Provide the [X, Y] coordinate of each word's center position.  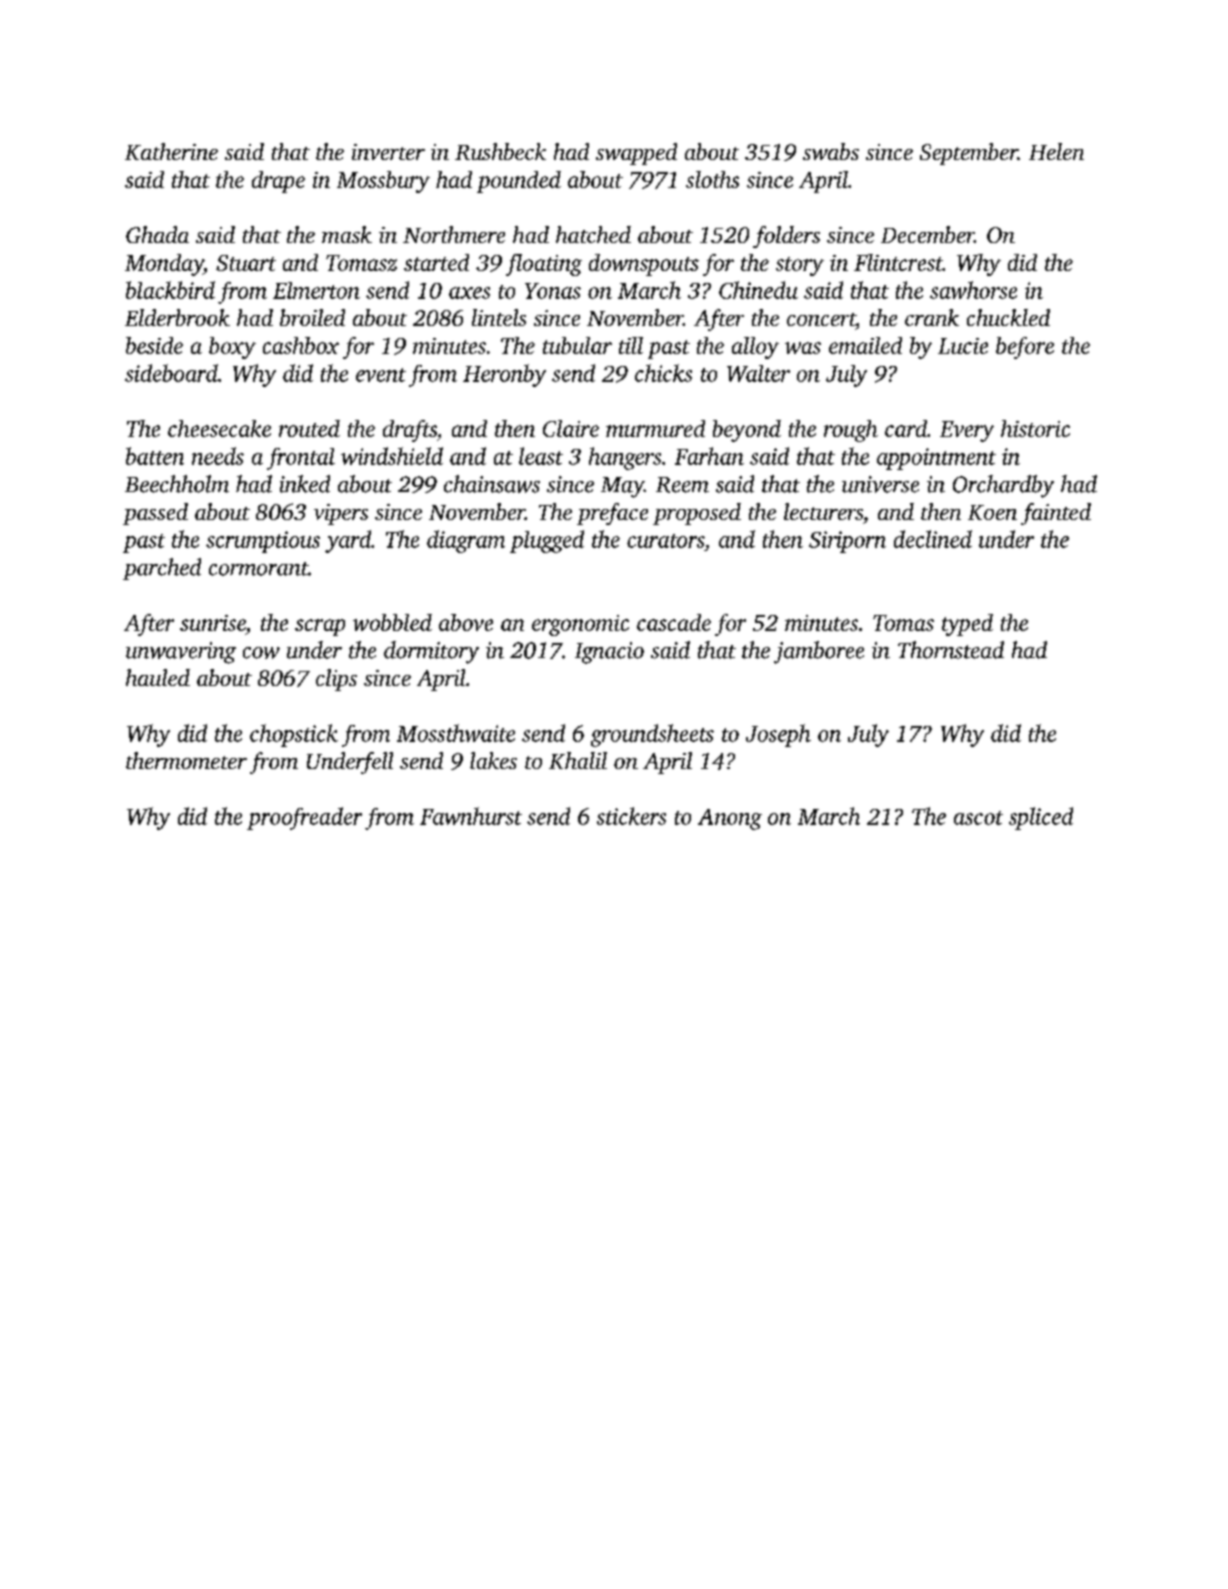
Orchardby [1003, 486]
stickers [631, 816]
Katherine [171, 151]
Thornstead [951, 650]
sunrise [213, 623]
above [466, 622]
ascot [978, 818]
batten [155, 456]
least [541, 456]
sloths [712, 179]
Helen [1056, 151]
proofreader [304, 818]
